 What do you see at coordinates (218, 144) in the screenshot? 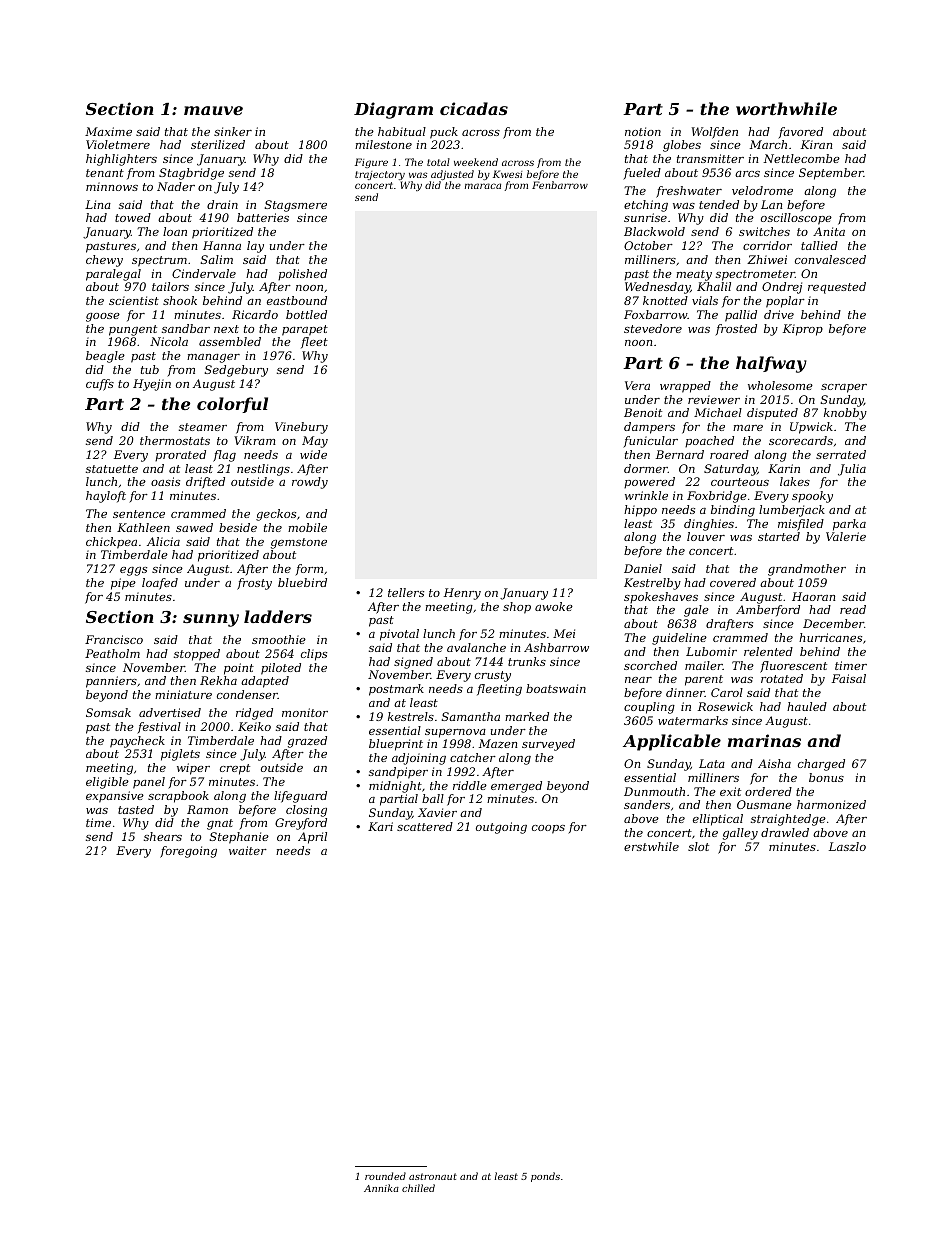
I see `sterilized` at bounding box center [218, 144].
